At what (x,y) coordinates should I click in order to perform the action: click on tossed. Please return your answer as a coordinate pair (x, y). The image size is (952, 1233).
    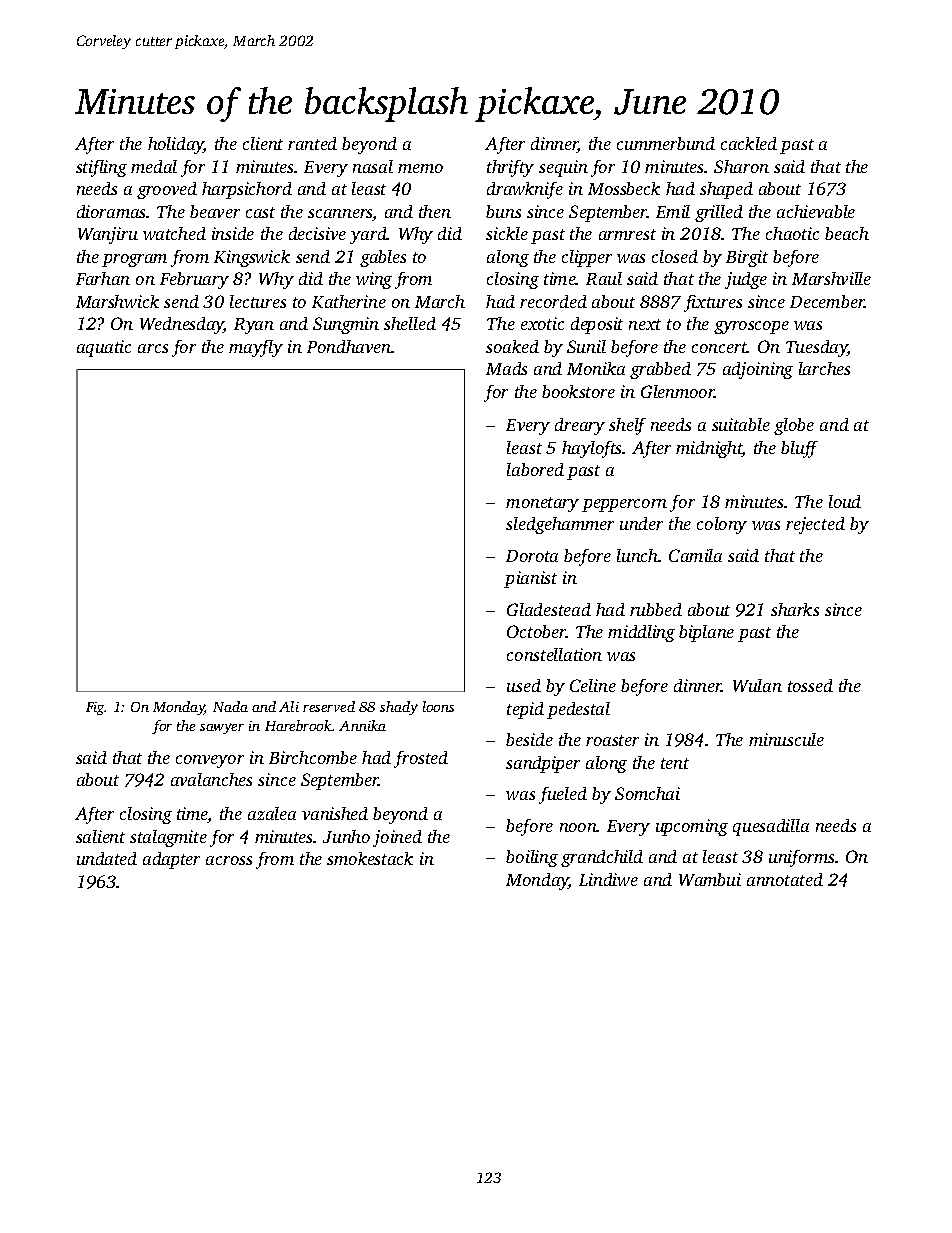
    Looking at the image, I should click on (810, 685).
